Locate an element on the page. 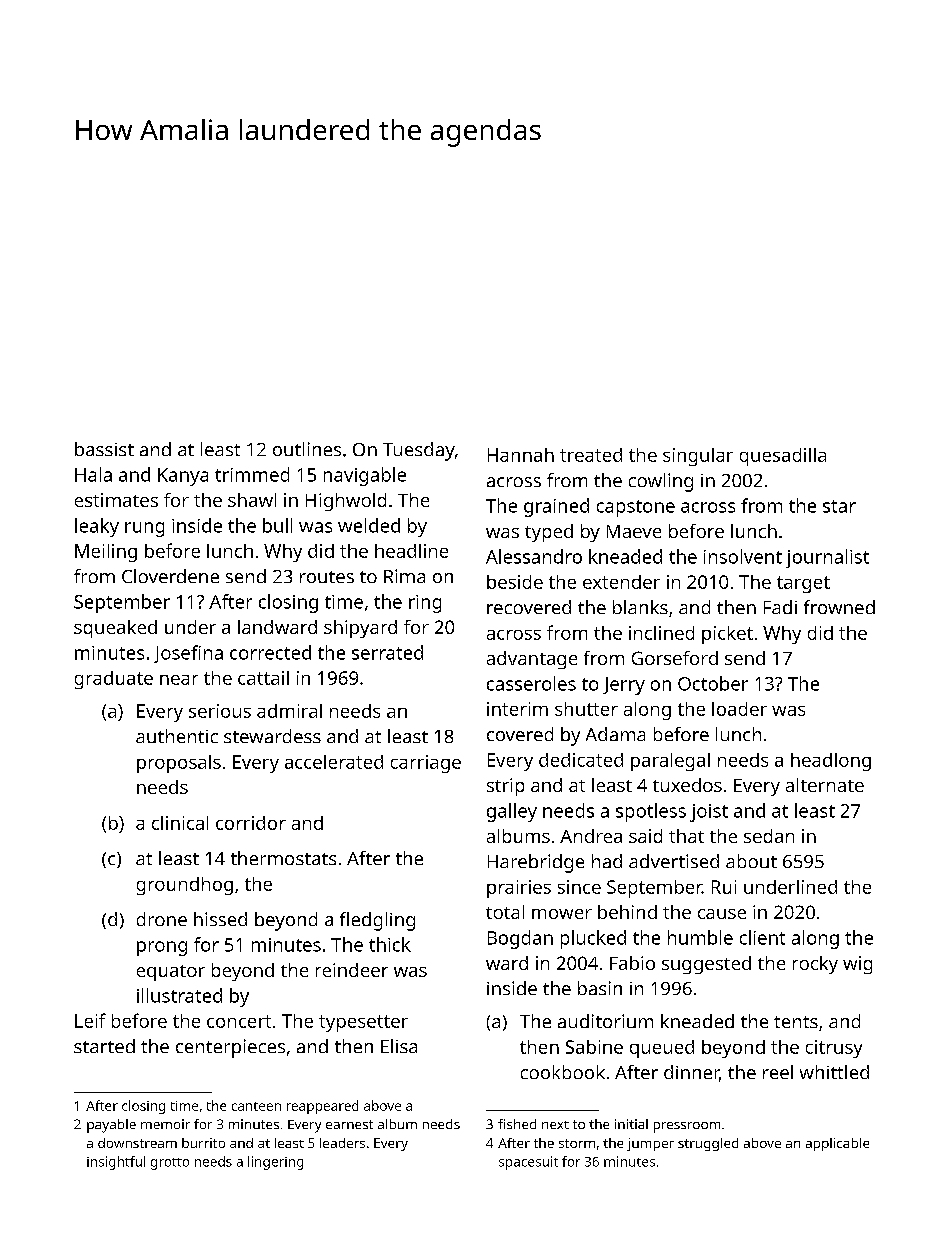 Image resolution: width=952 pixels, height=1233 pixels. loader is located at coordinates (739, 709).
